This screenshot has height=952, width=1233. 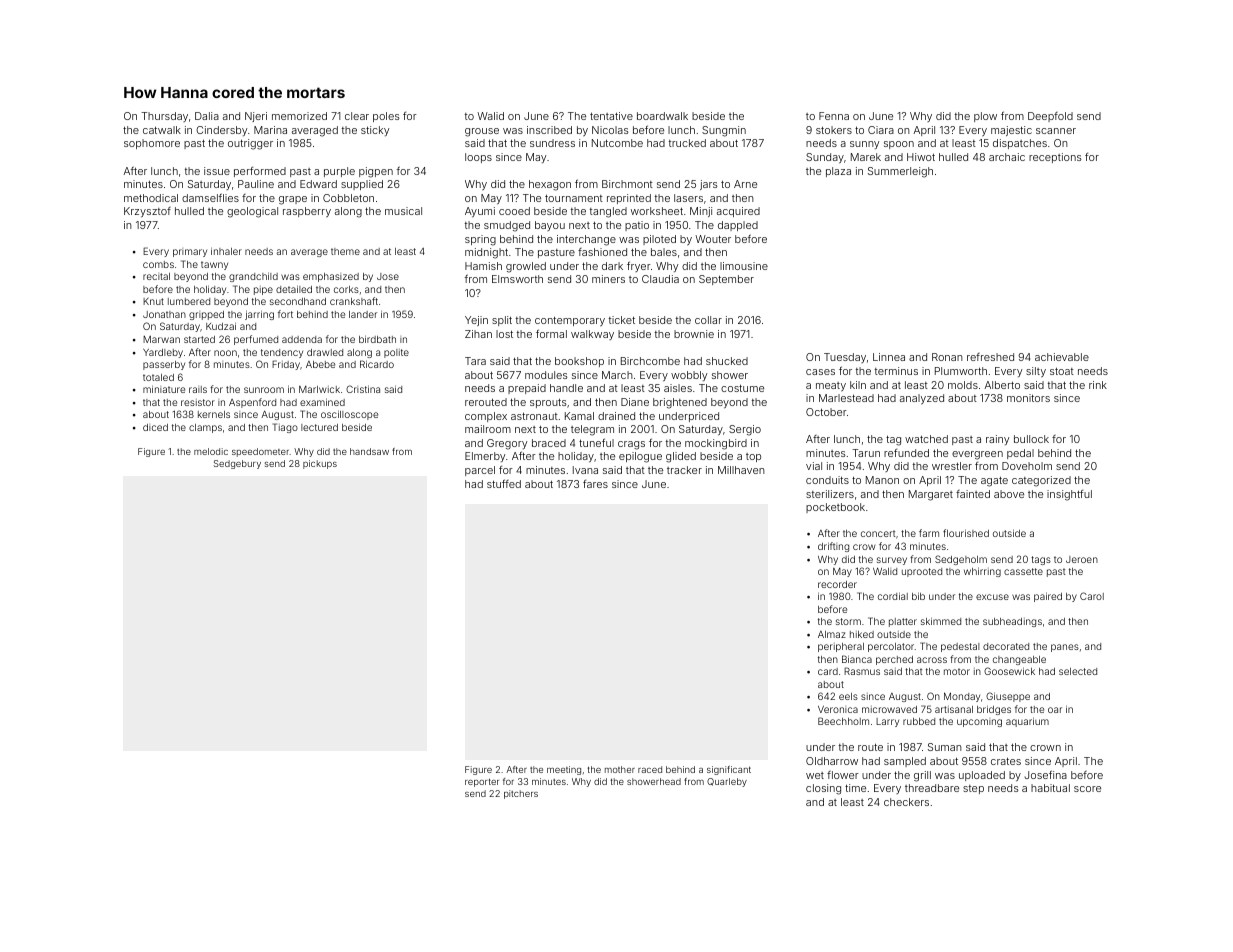 I want to click on farm, so click(x=929, y=533).
